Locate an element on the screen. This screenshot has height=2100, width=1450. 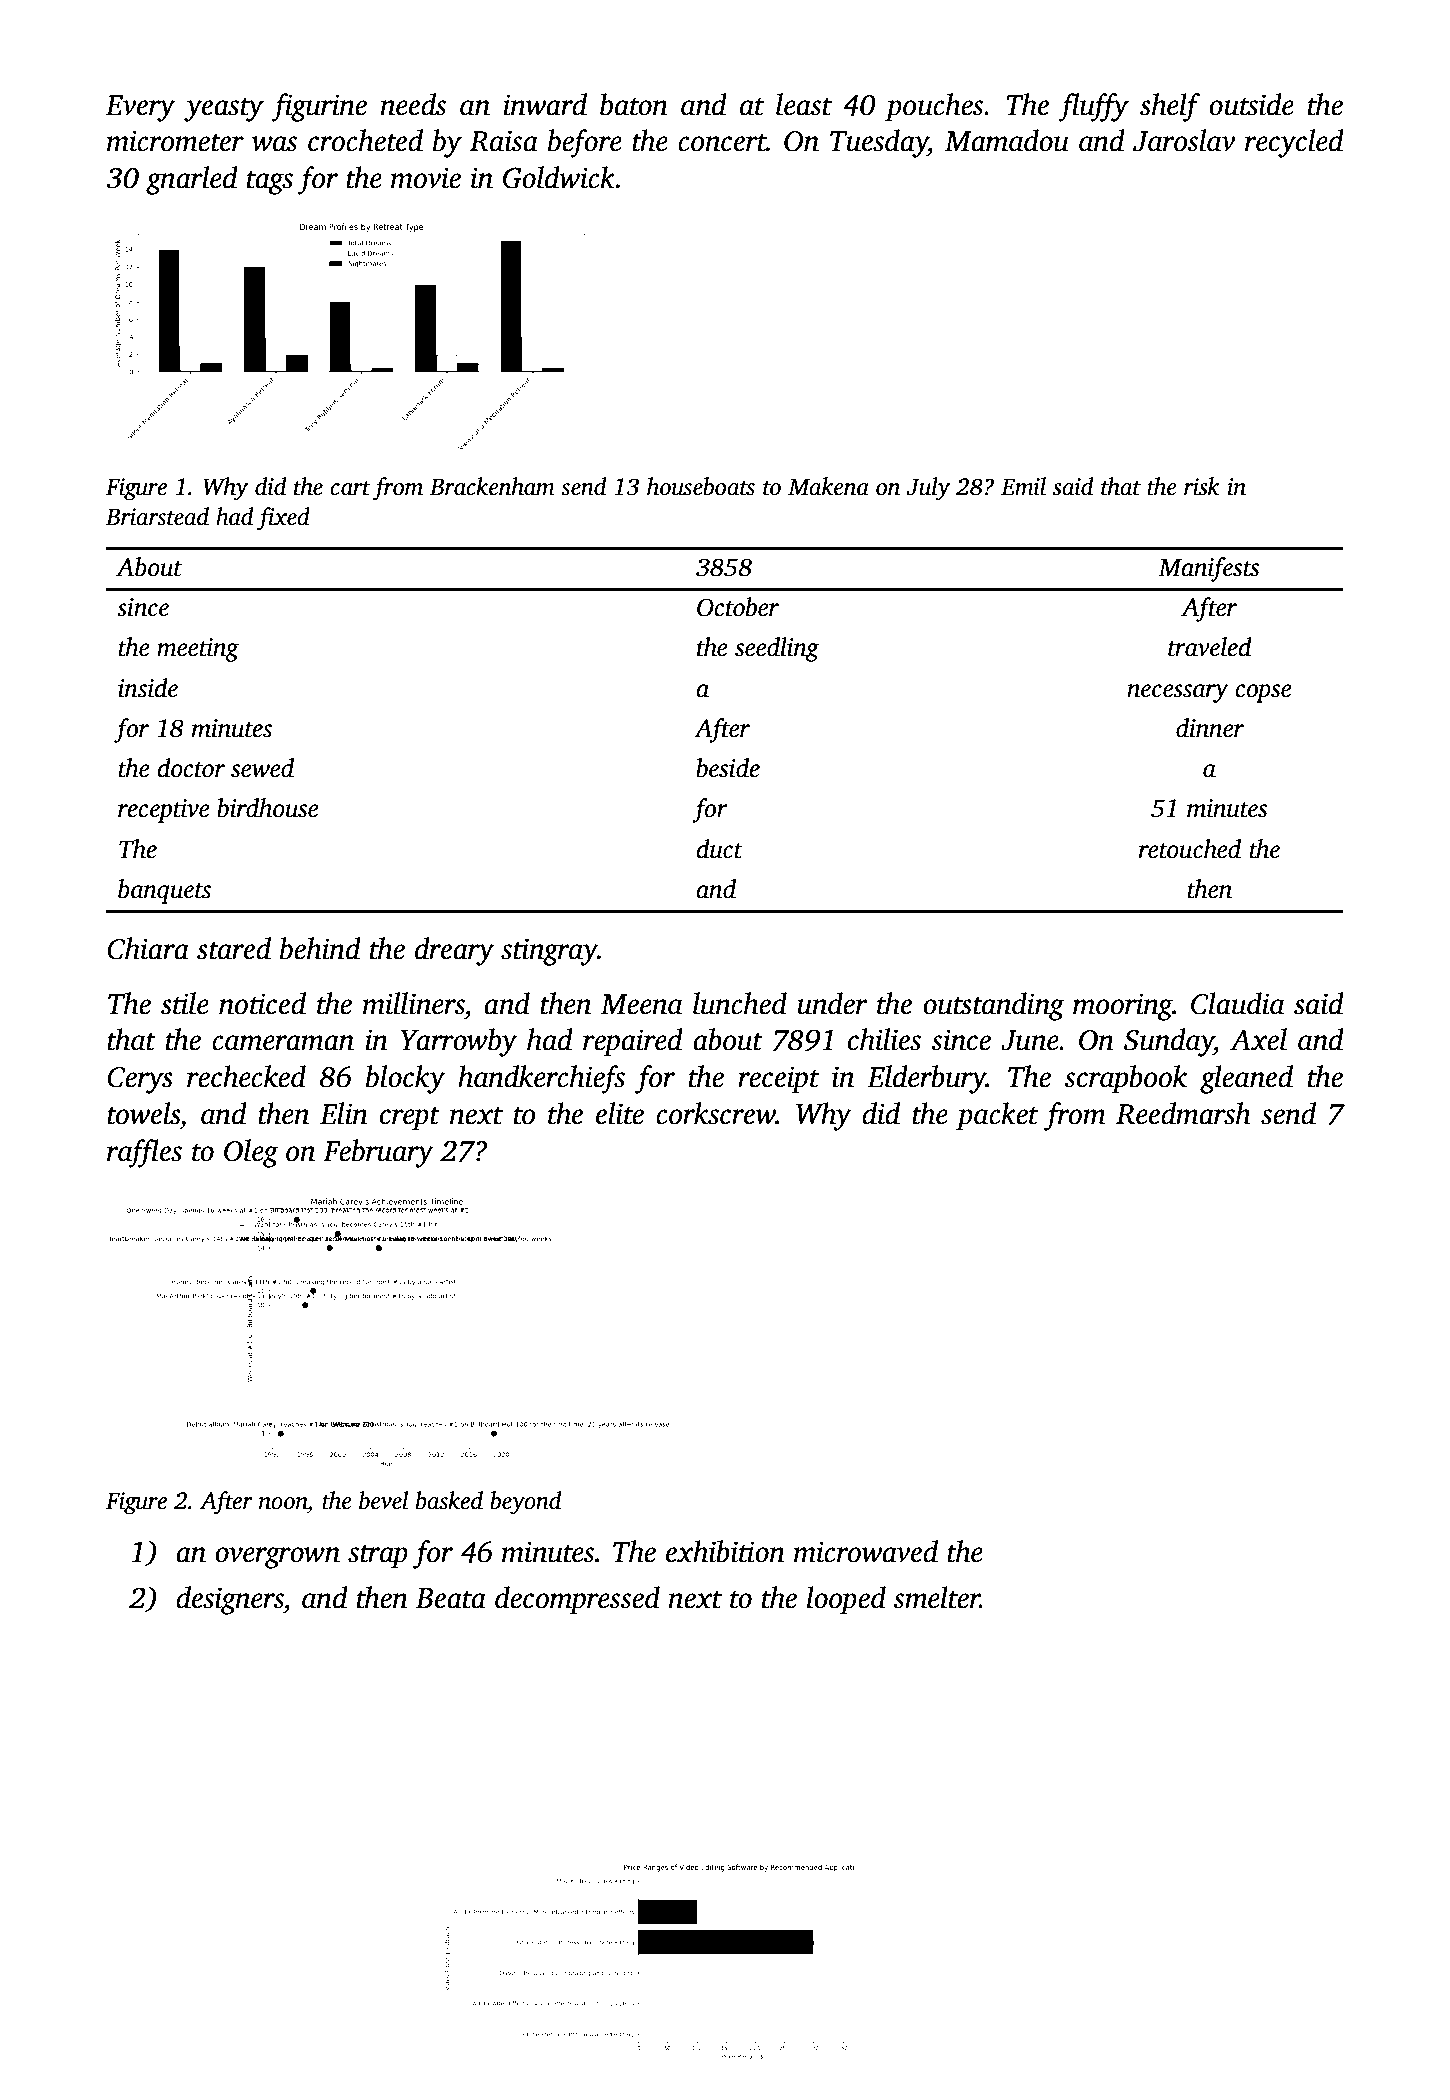
exhibition is located at coordinates (725, 1551).
